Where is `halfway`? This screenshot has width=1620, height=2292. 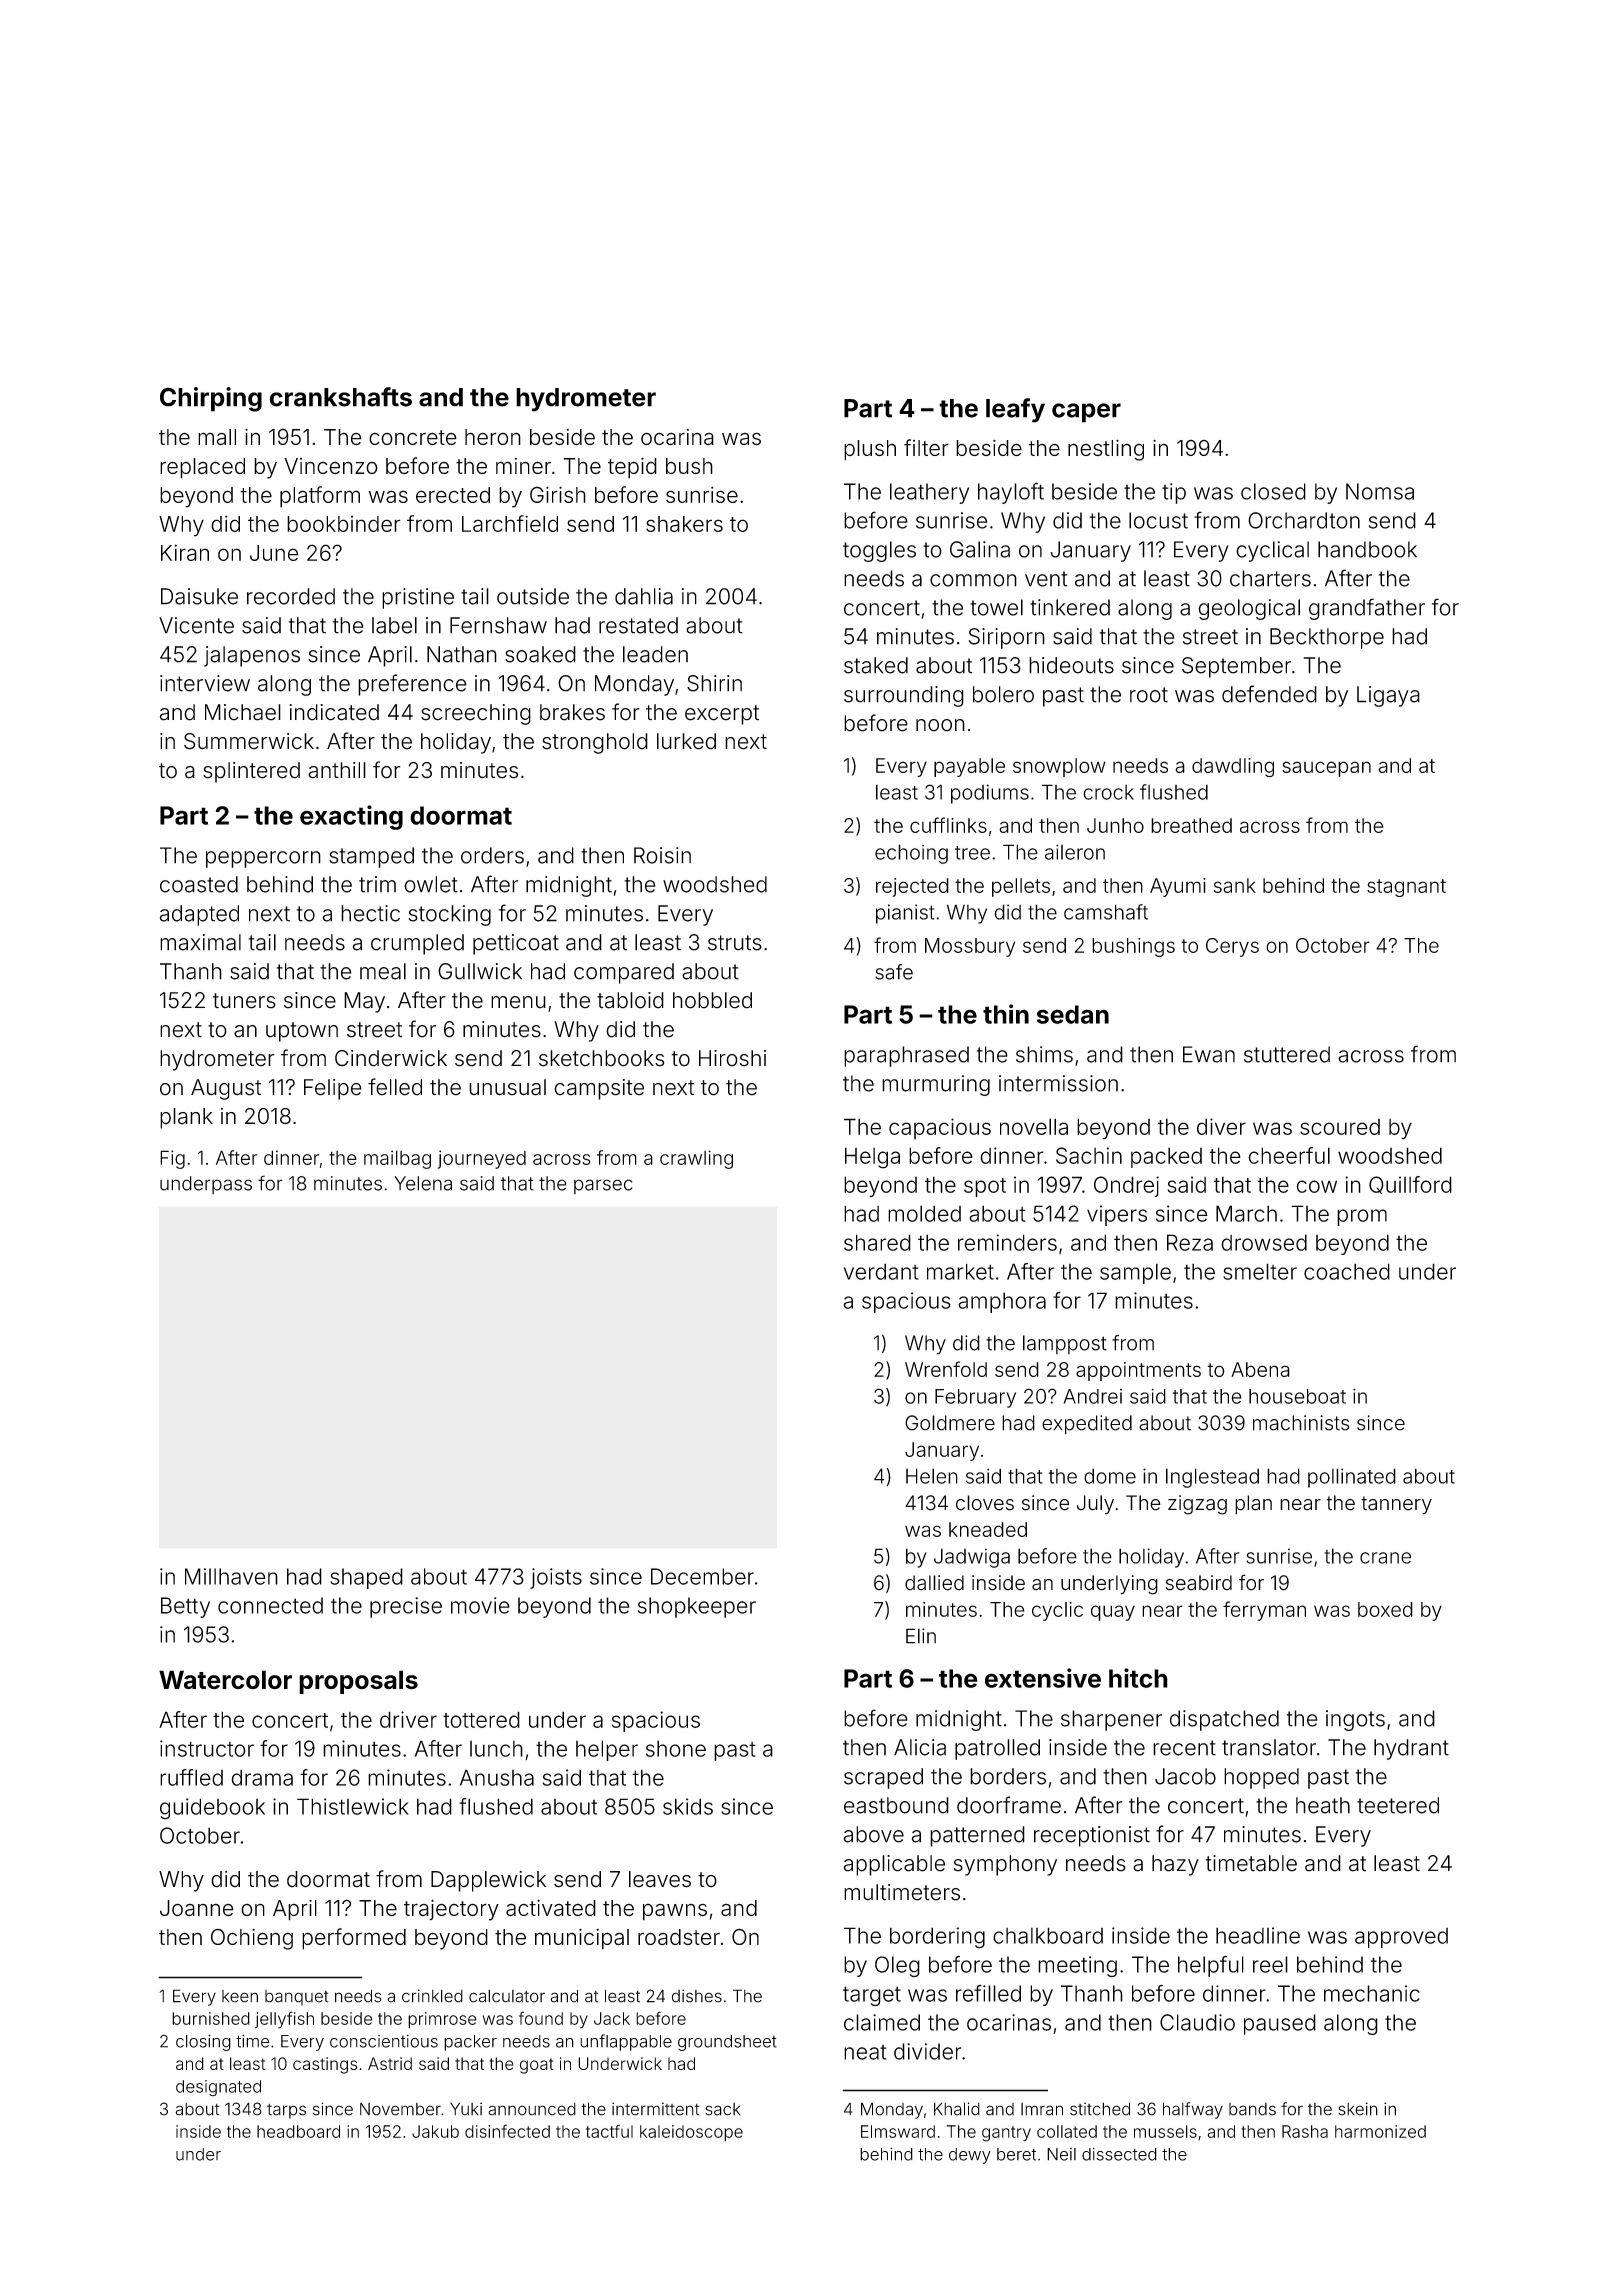
halfway is located at coordinates (1193, 2110).
